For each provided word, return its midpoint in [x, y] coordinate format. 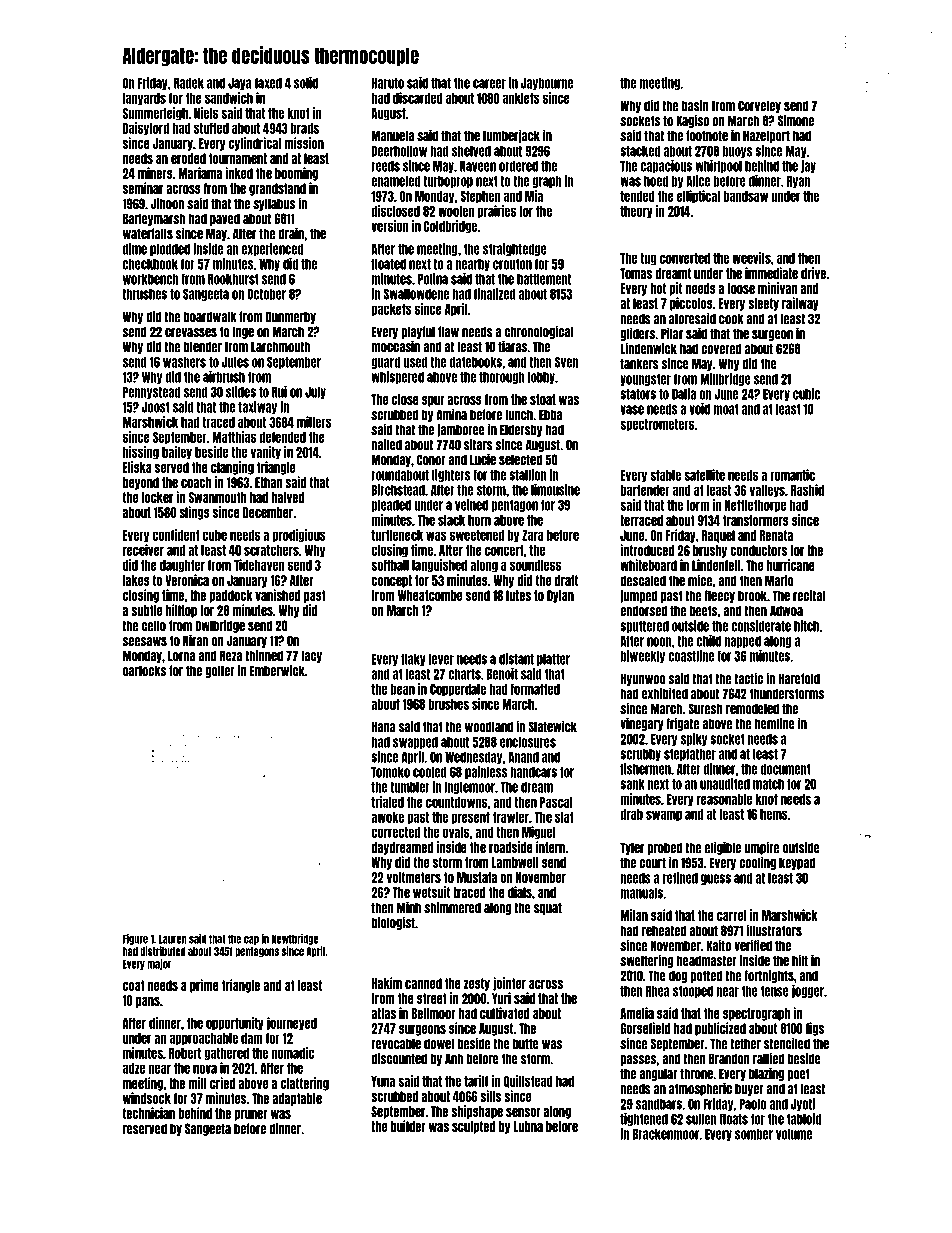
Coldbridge [450, 227]
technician [148, 1113]
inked [239, 173]
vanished [278, 595]
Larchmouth [280, 347]
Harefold [799, 679]
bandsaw [745, 196]
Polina [433, 279]
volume [794, 1134]
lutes [518, 595]
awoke [387, 817]
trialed [387, 802]
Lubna [528, 1126]
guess [716, 879]
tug [648, 259]
